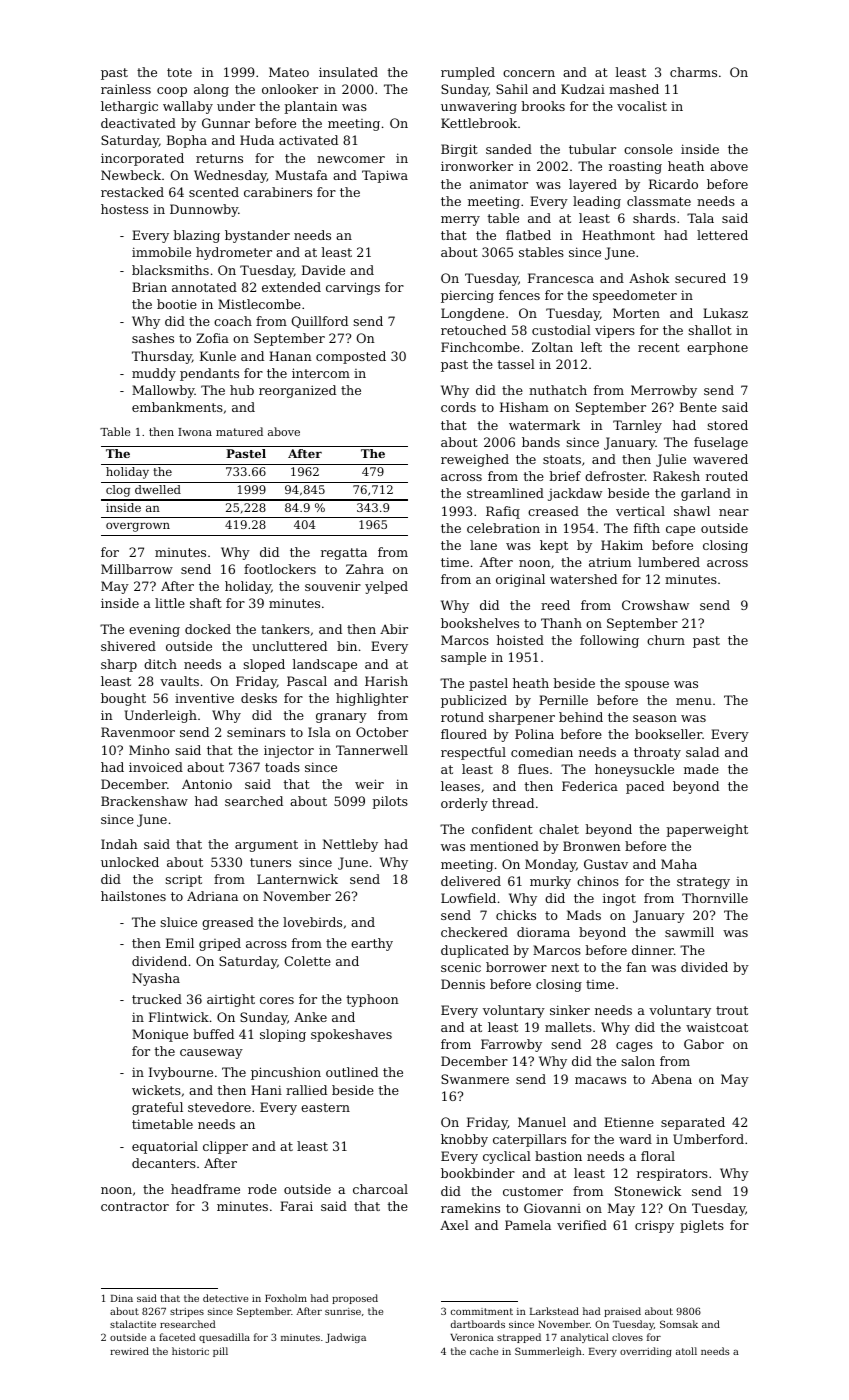  I want to click on Huda, so click(257, 140).
